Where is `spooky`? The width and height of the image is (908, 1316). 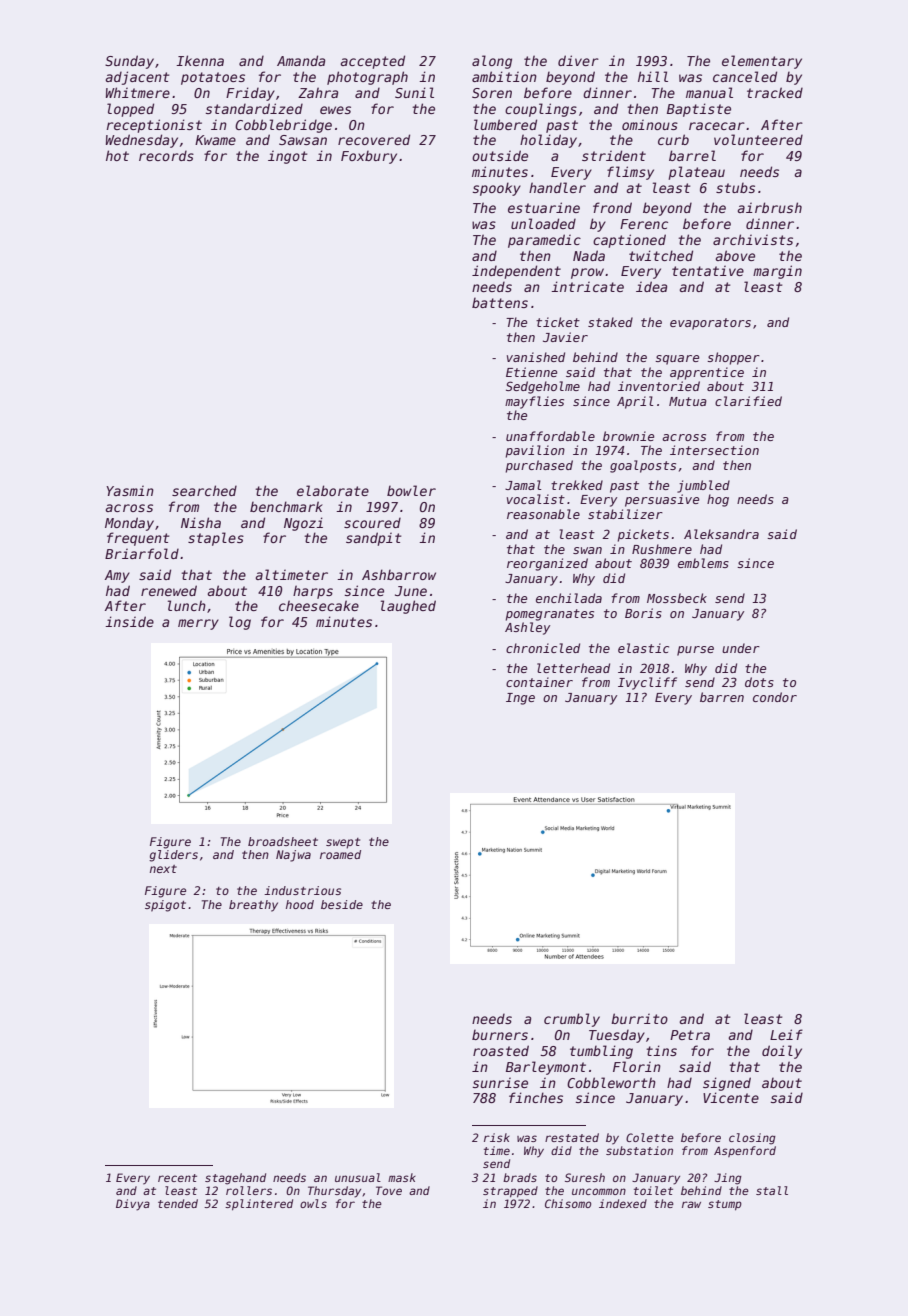 spooky is located at coordinates (497, 189).
